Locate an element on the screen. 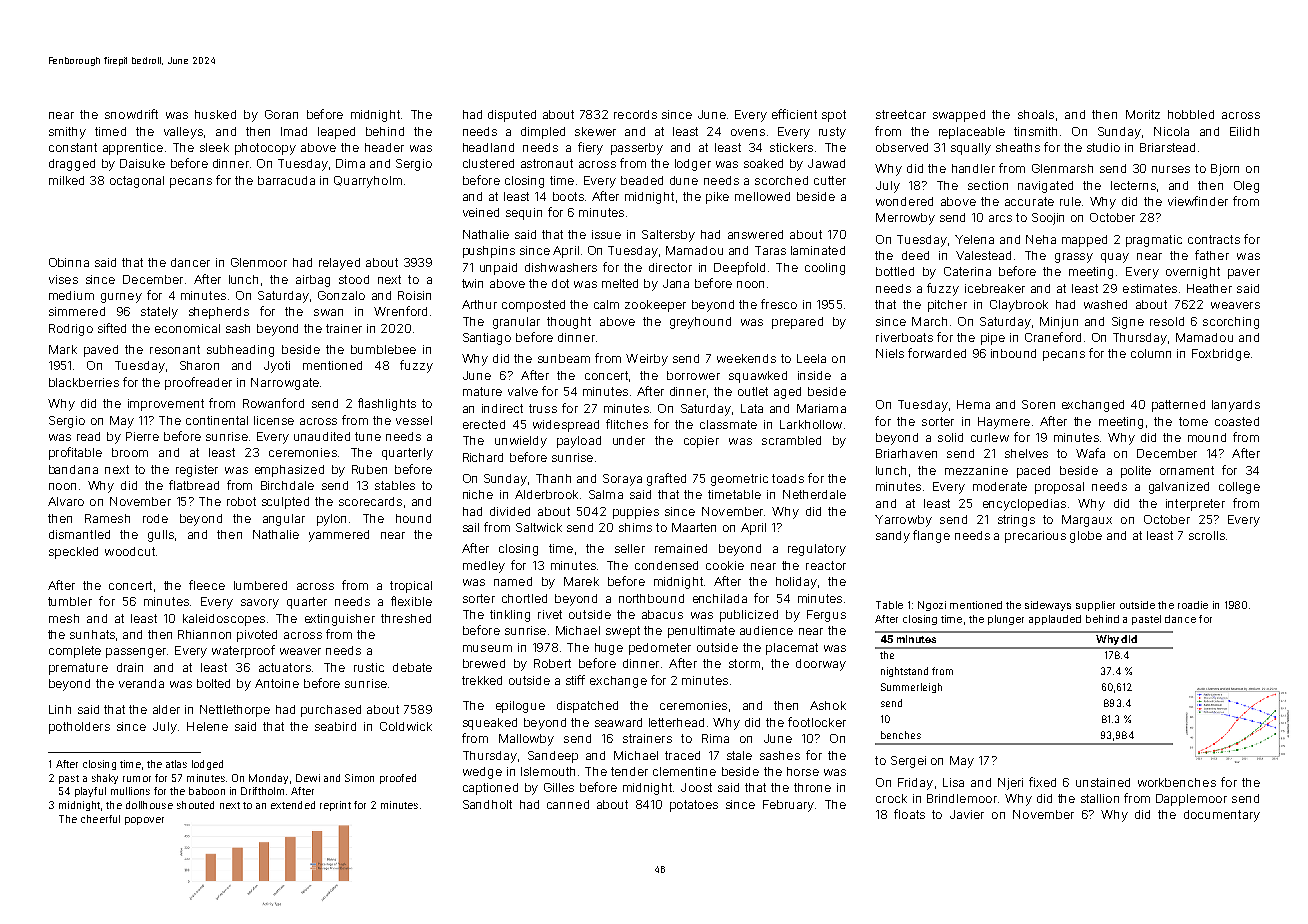  publicized is located at coordinates (749, 616).
